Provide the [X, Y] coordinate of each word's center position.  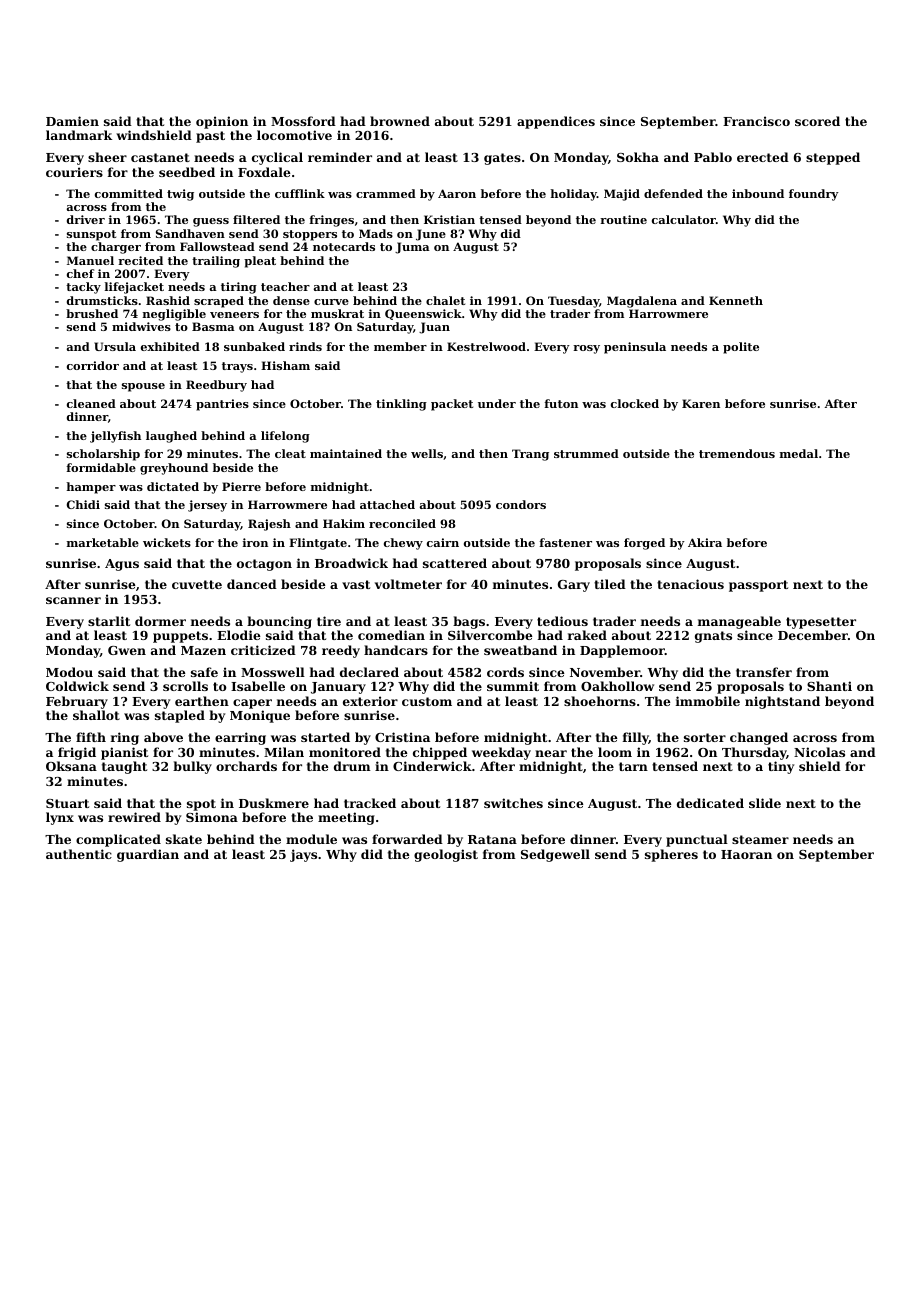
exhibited [170, 346]
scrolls [185, 686]
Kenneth [736, 300]
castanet [160, 157]
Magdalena [642, 302]
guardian [148, 855]
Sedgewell [555, 855]
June [431, 235]
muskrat [337, 313]
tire [329, 621]
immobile [708, 701]
